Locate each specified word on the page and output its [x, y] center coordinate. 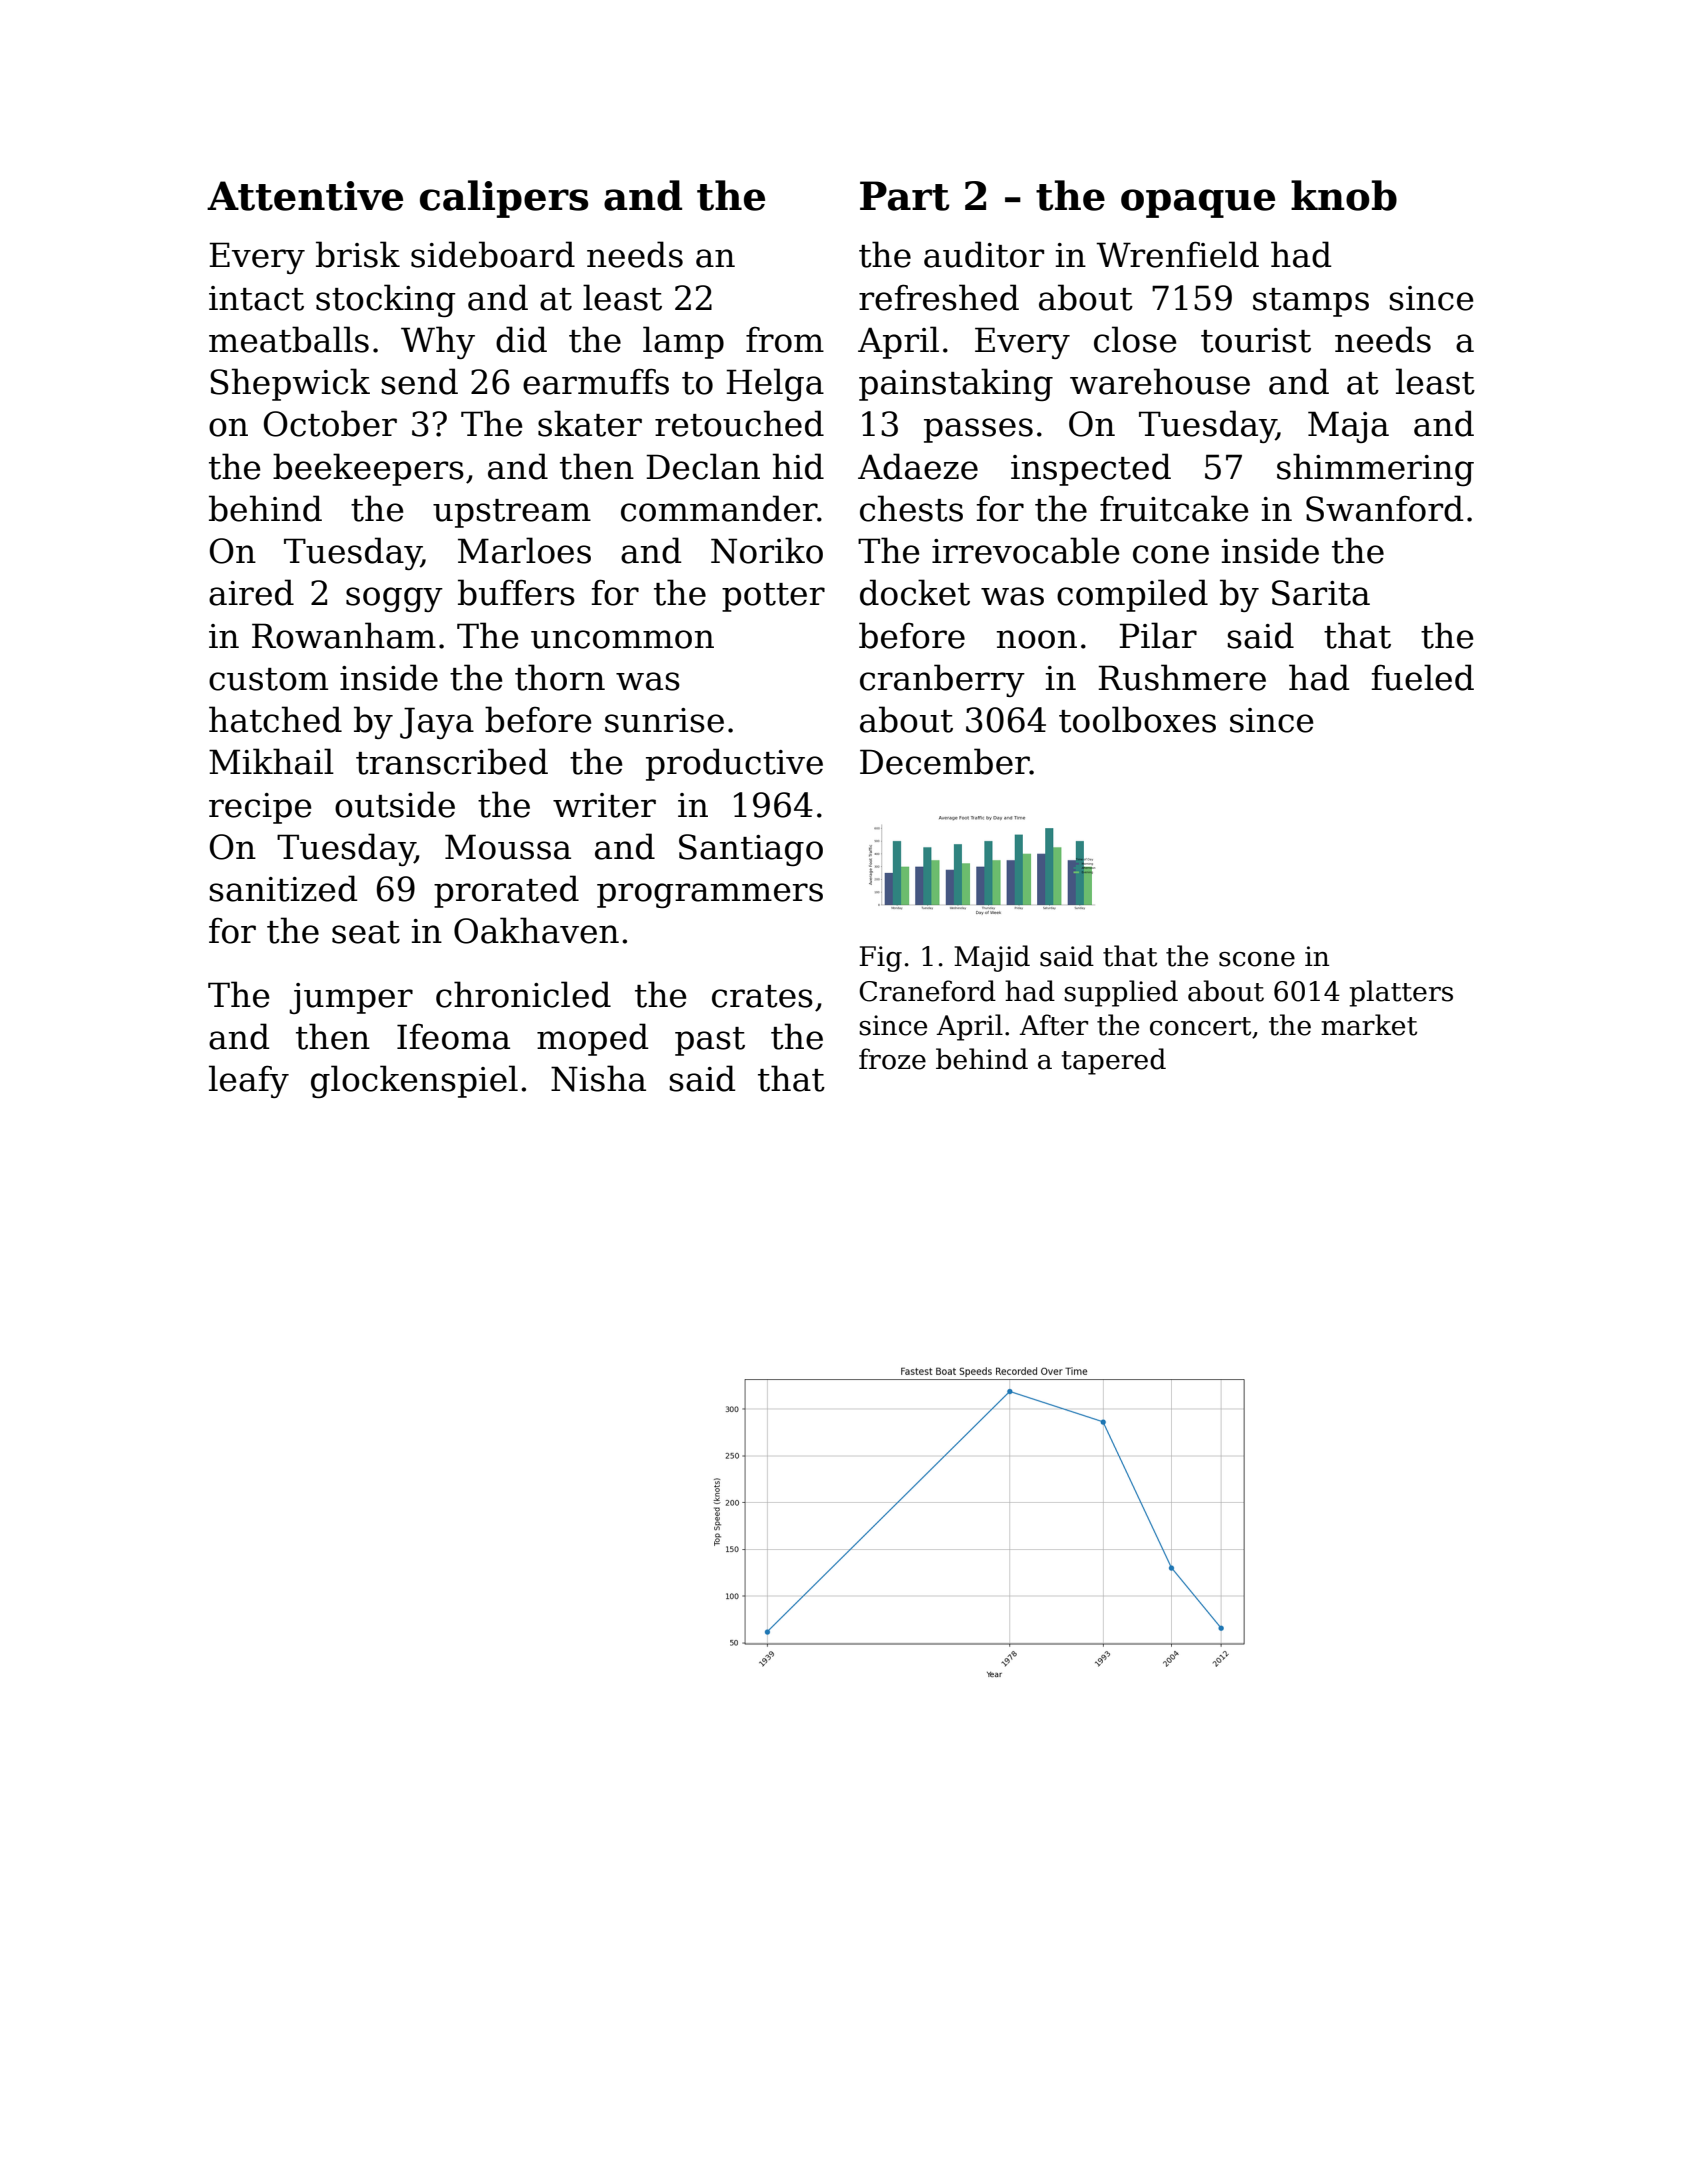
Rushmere [1182, 677]
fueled [1423, 677]
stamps [1311, 302]
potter [773, 597]
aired [251, 592]
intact [256, 298]
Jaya [437, 723]
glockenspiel [414, 1081]
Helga [775, 384]
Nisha [598, 1078]
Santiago [751, 850]
